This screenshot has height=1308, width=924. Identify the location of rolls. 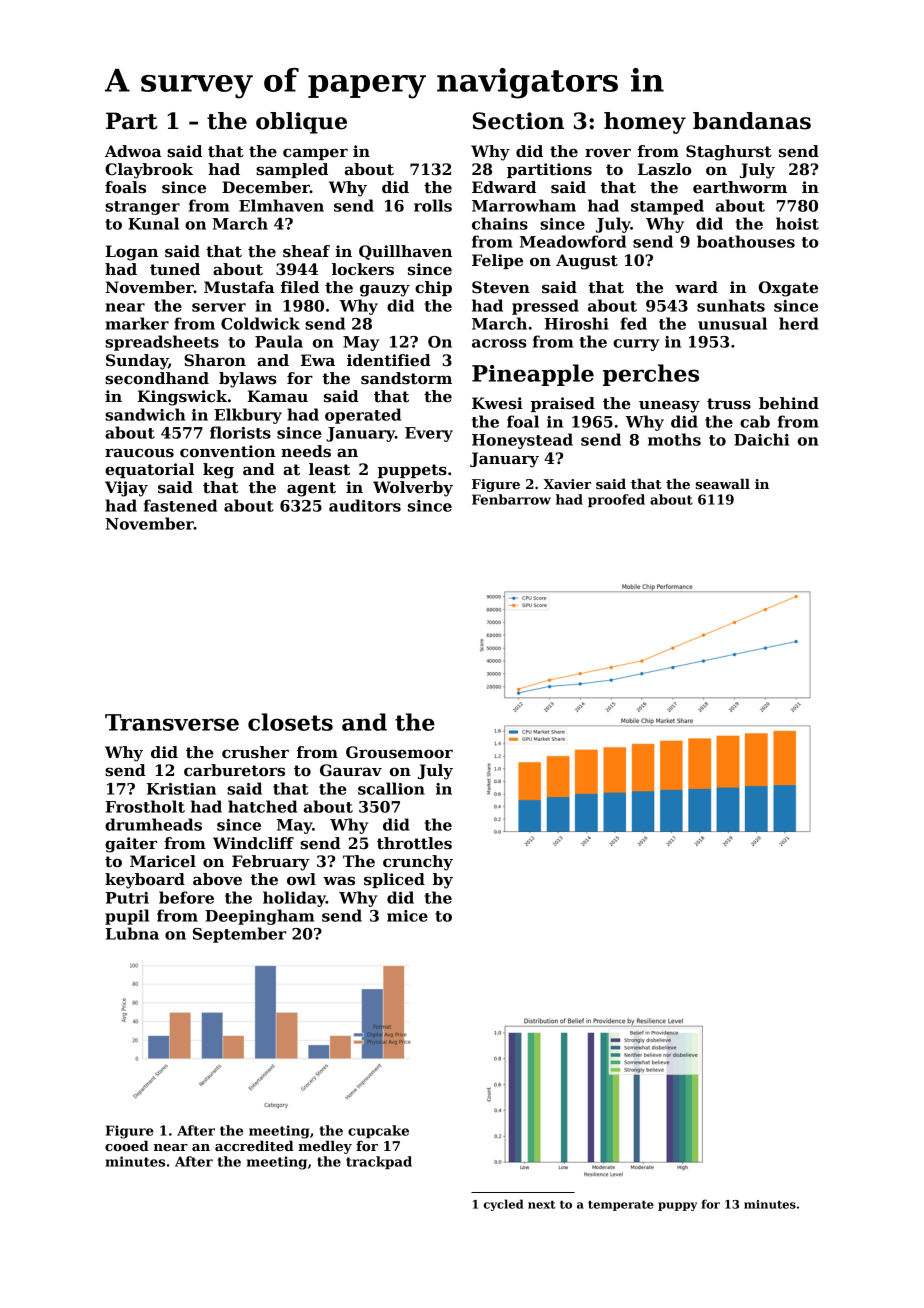
(433, 205).
